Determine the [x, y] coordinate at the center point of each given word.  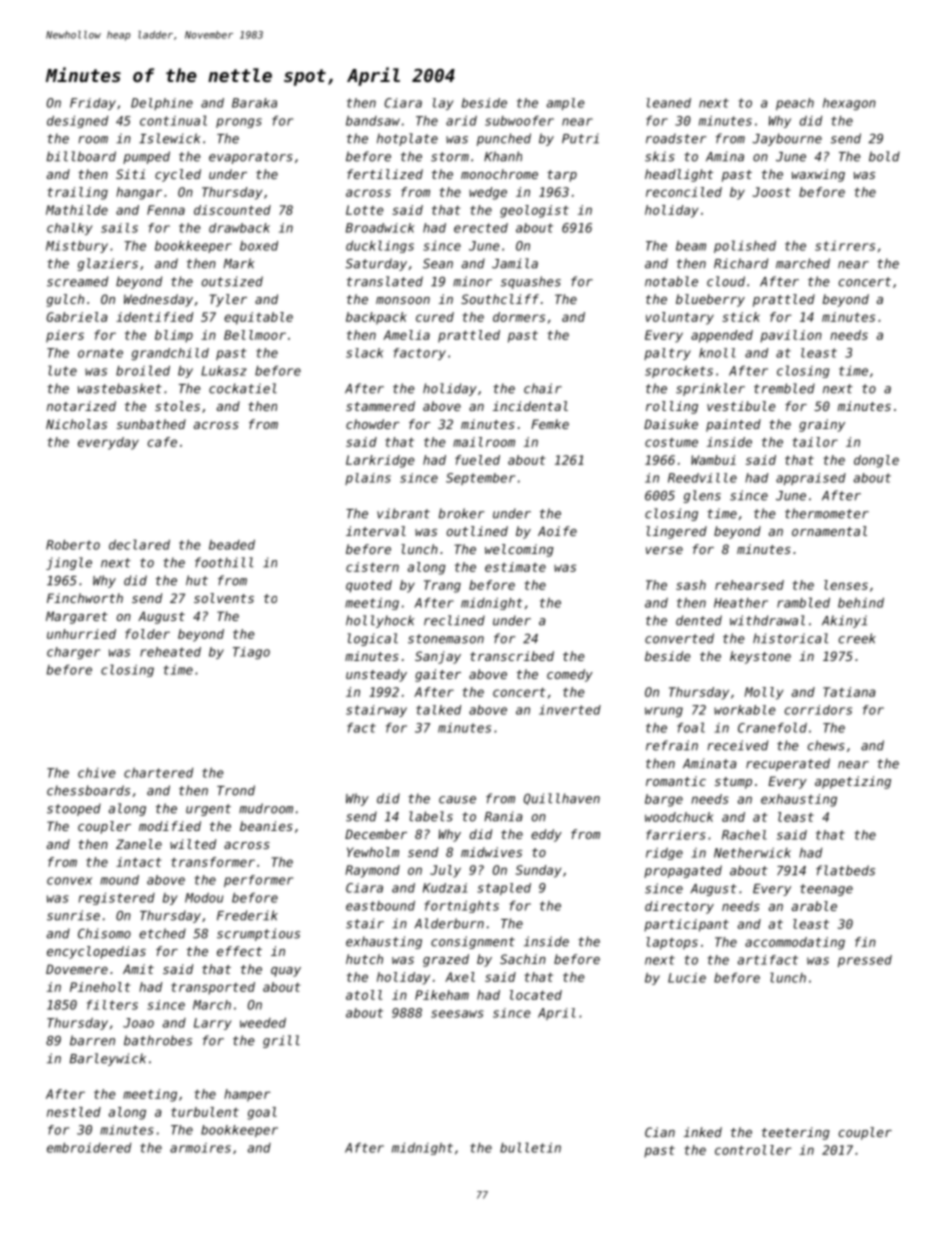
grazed [446, 960]
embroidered [89, 1147]
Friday [93, 104]
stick [741, 317]
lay [443, 104]
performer [258, 881]
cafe [162, 442]
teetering [796, 1133]
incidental [530, 406]
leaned [668, 103]
